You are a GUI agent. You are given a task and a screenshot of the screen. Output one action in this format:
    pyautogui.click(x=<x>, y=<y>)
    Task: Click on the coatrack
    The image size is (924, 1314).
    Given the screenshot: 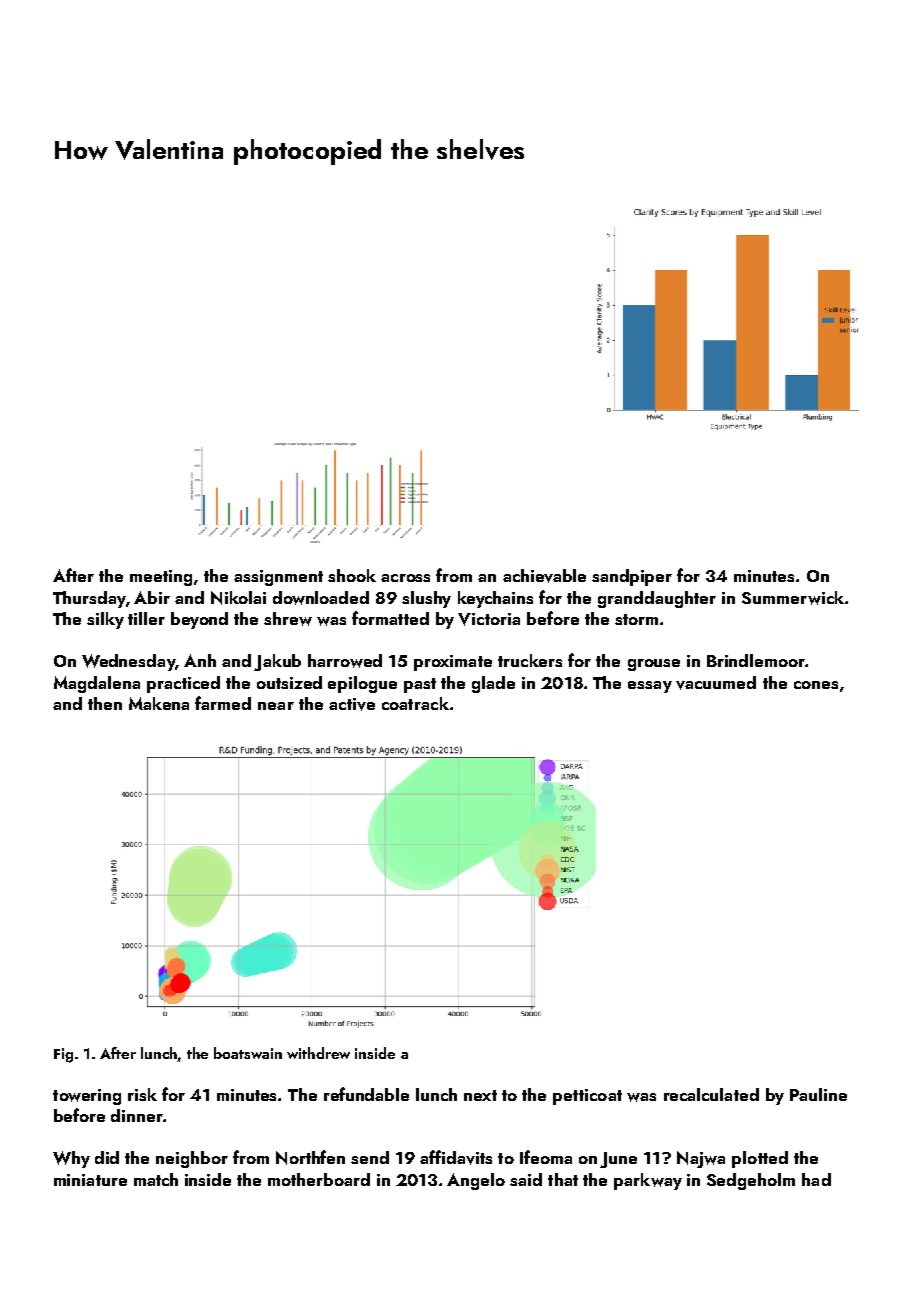 What is the action you would take?
    pyautogui.click(x=415, y=703)
